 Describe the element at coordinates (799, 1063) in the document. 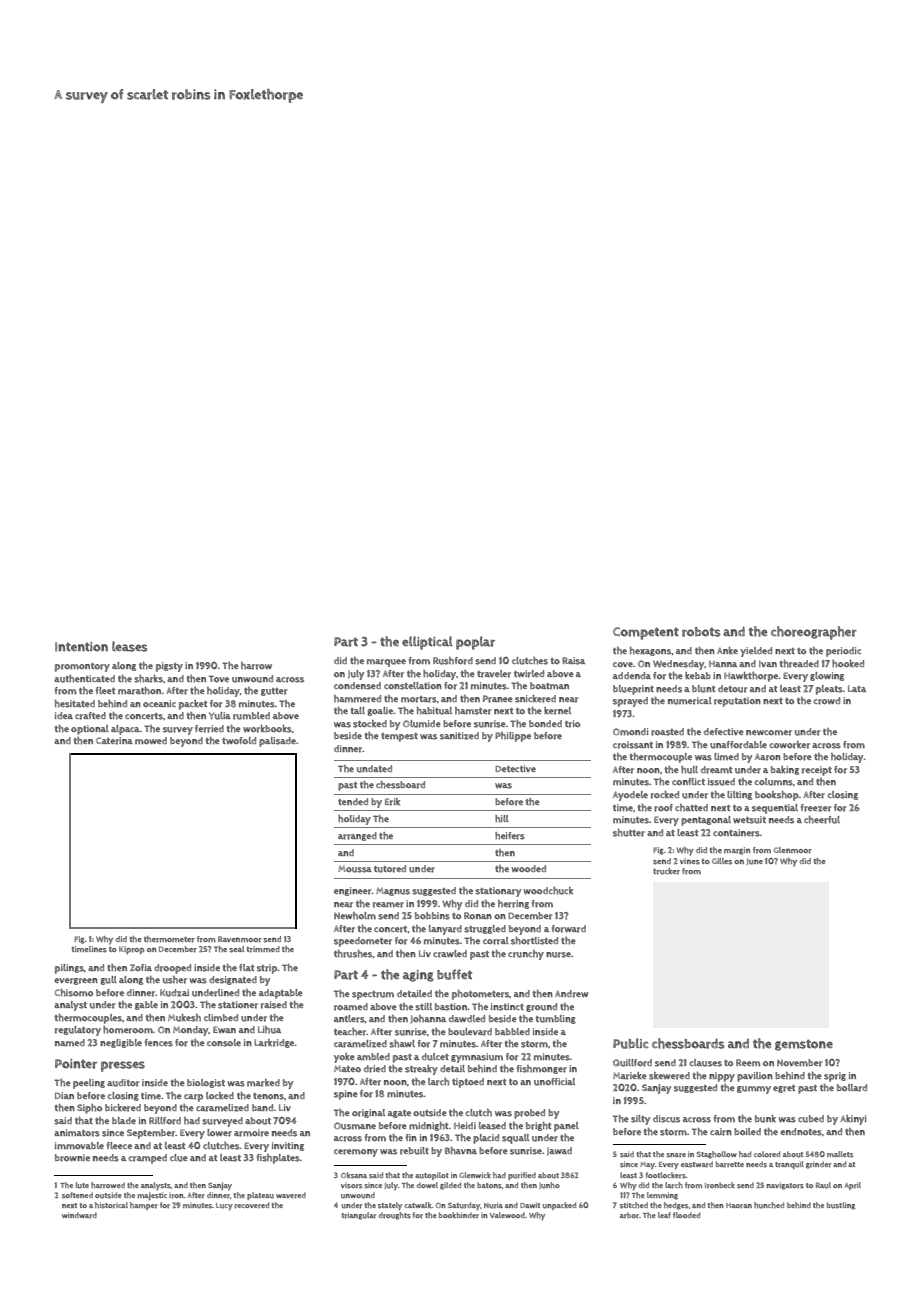

I see `November` at that location.
